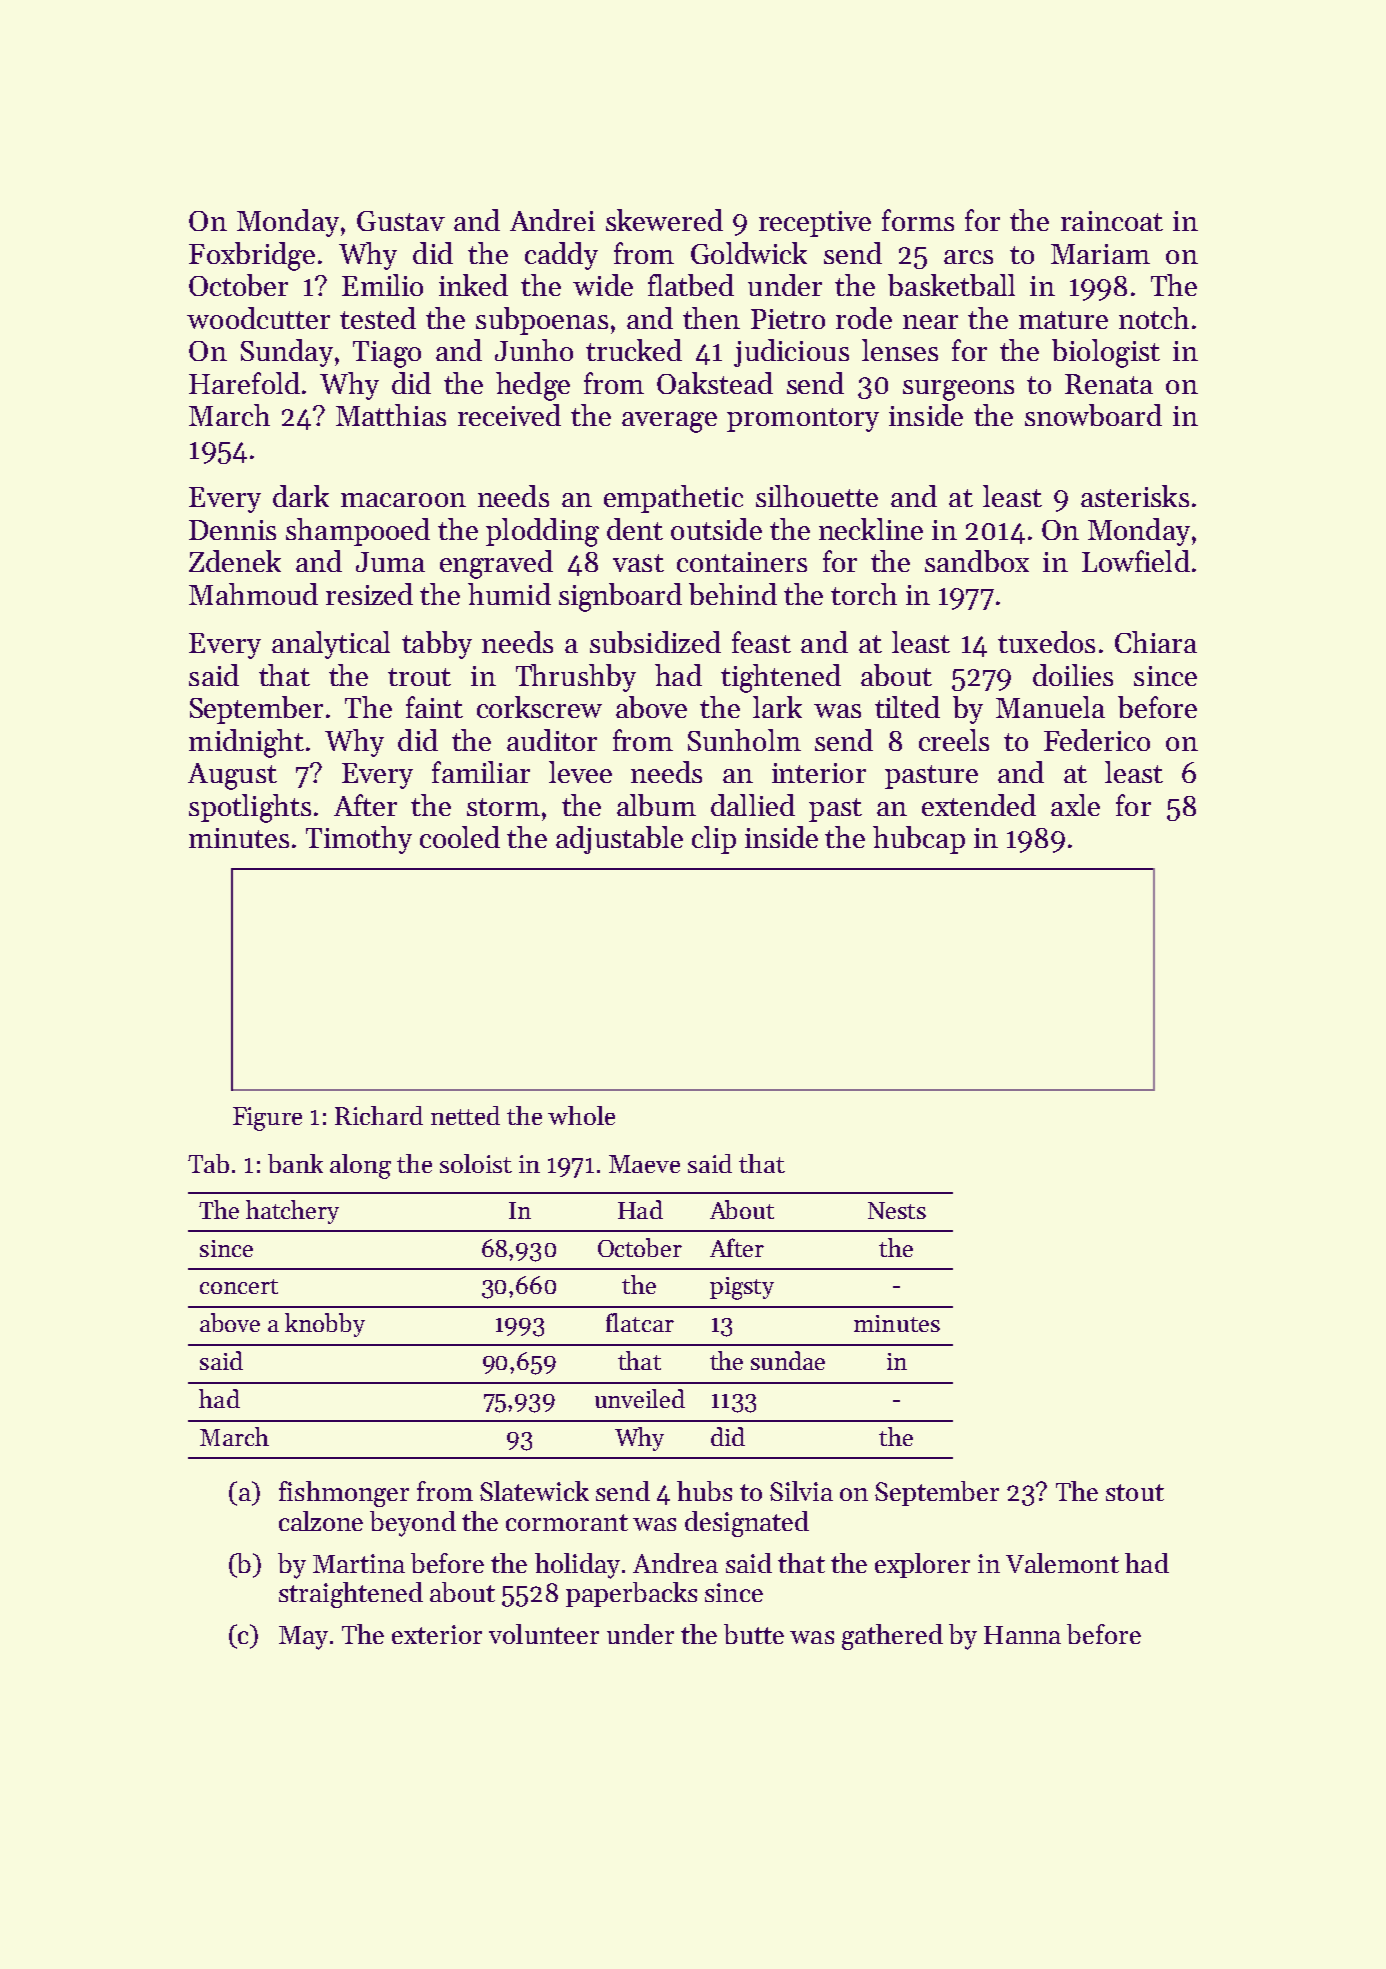 This screenshot has width=1386, height=1969. Describe the element at coordinates (918, 220) in the screenshot. I see `forms` at that location.
